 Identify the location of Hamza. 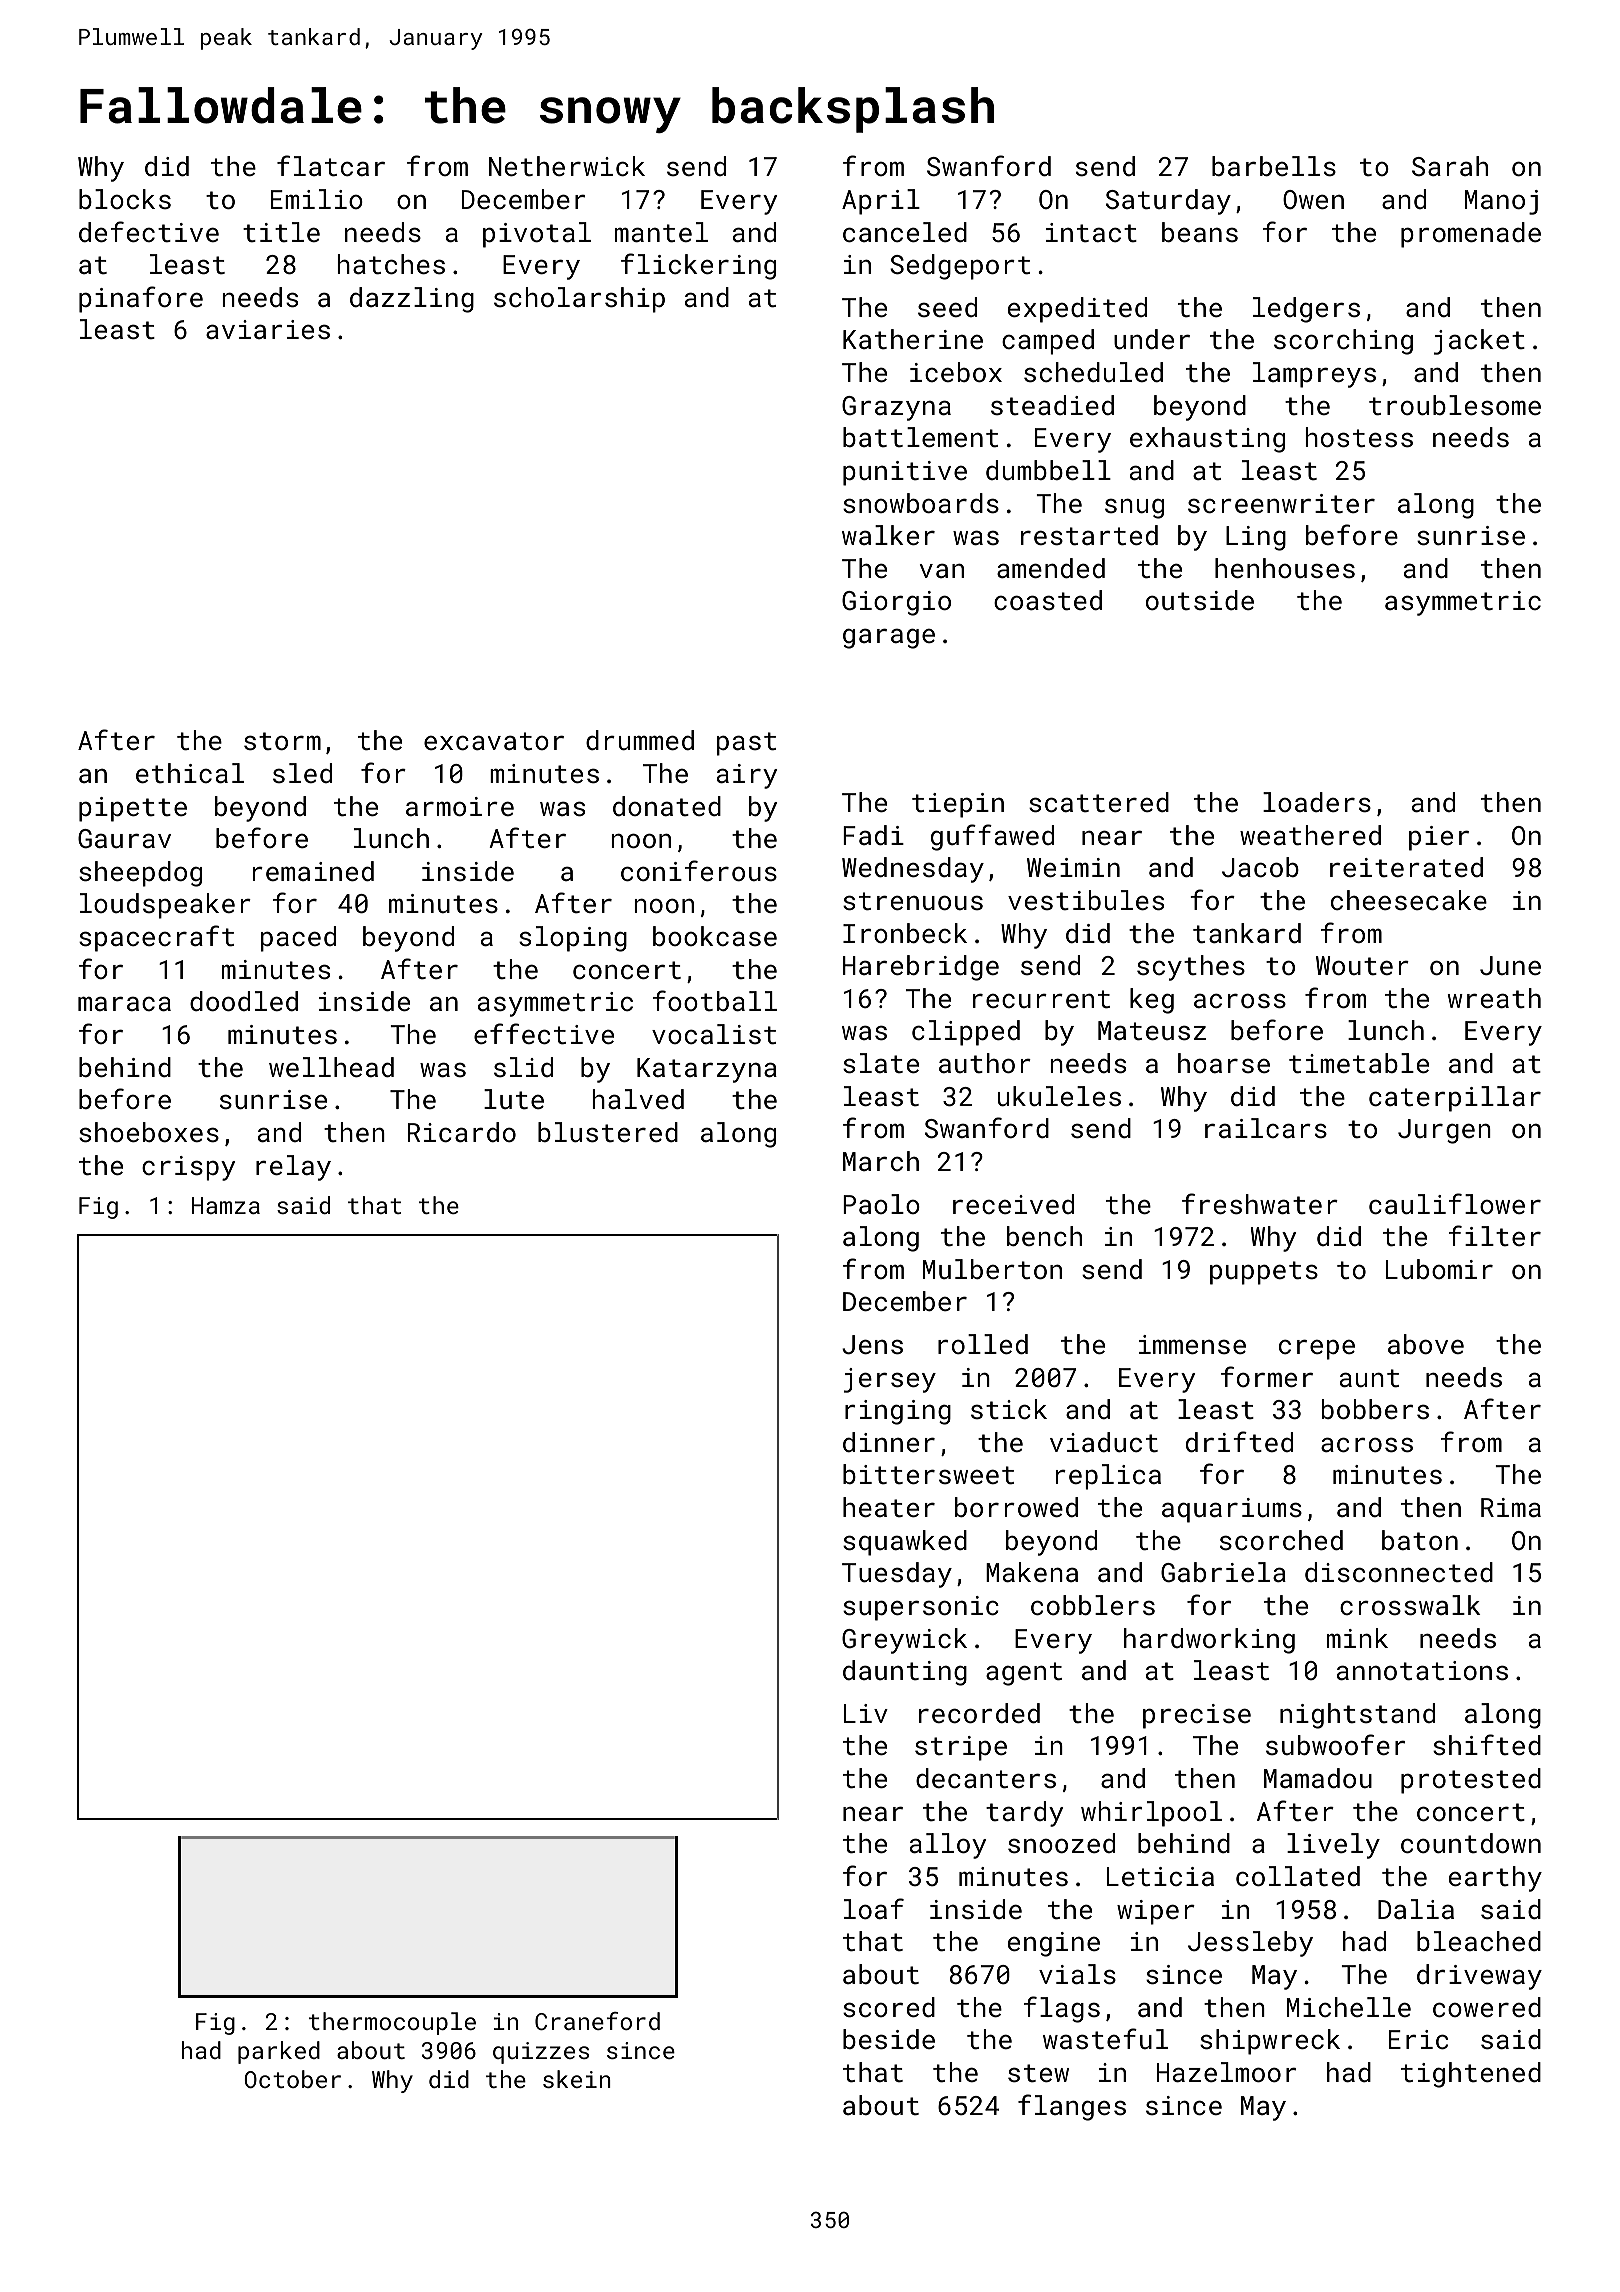
(226, 1205).
